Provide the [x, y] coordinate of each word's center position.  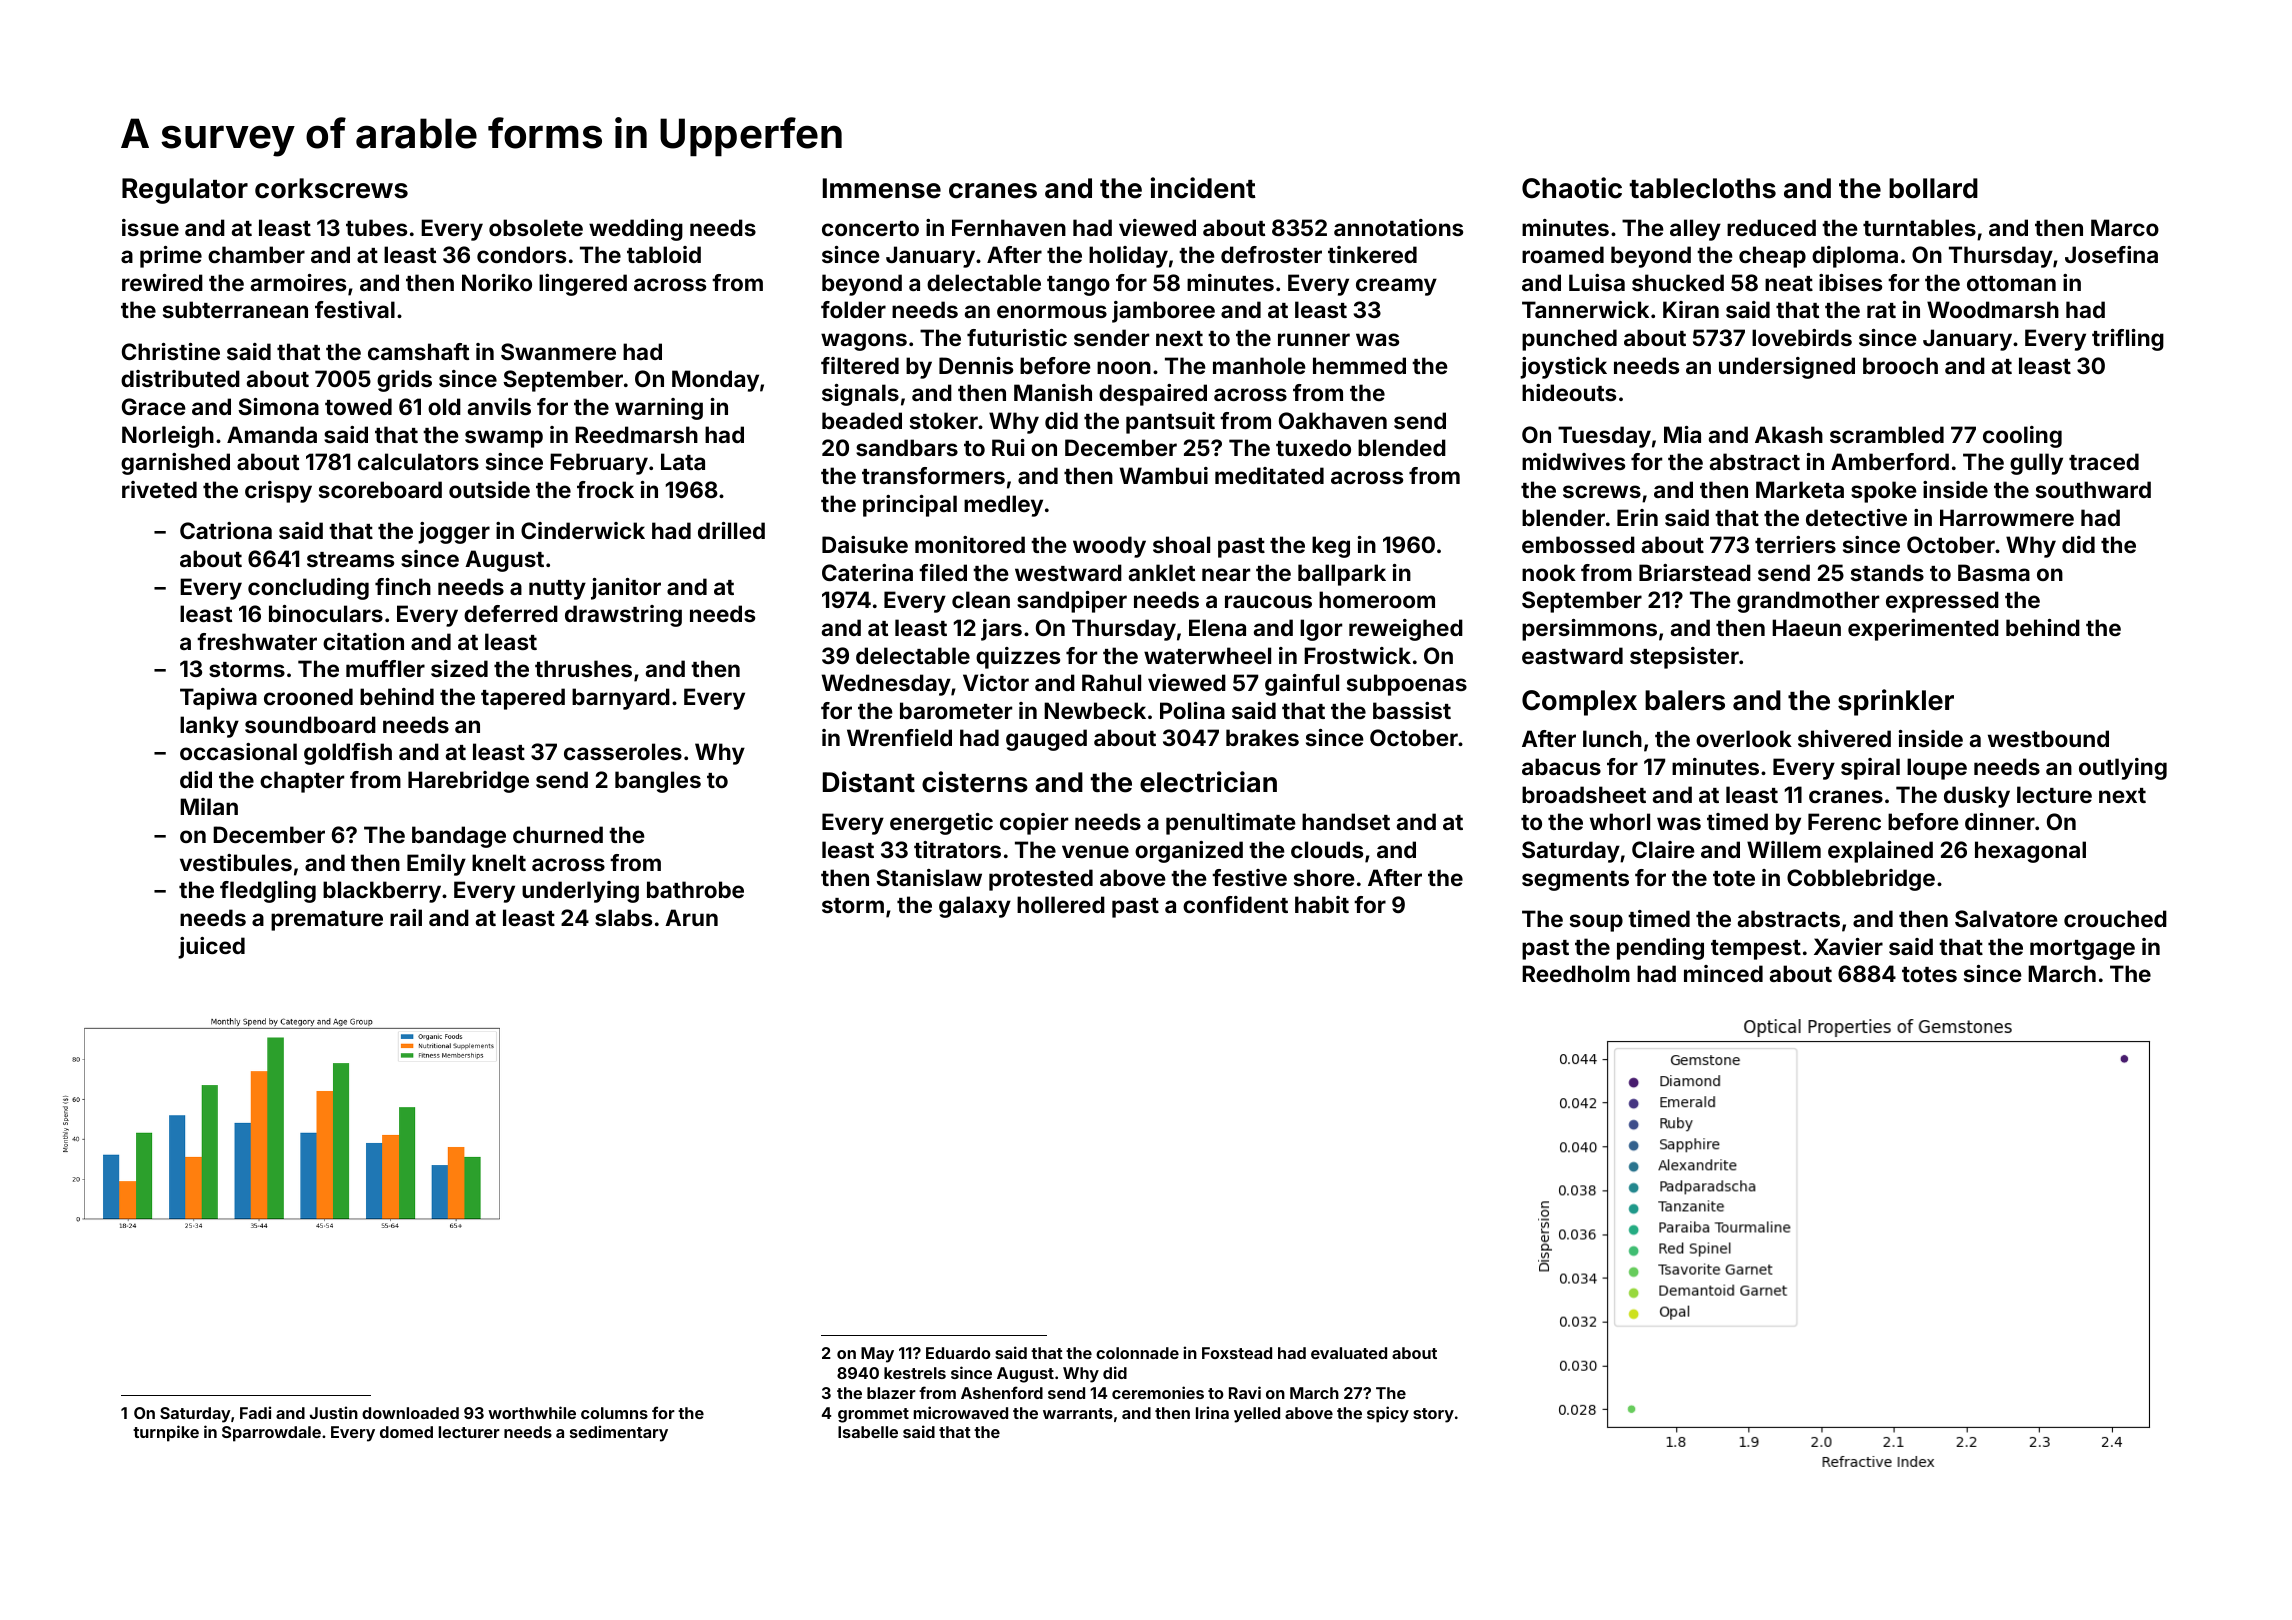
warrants [1078, 1413]
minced [1723, 973]
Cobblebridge [1861, 880]
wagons [864, 342]
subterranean [235, 309]
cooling [2022, 437]
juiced [211, 948]
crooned [308, 696]
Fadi [255, 1412]
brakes [1262, 737]
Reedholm [1576, 973]
